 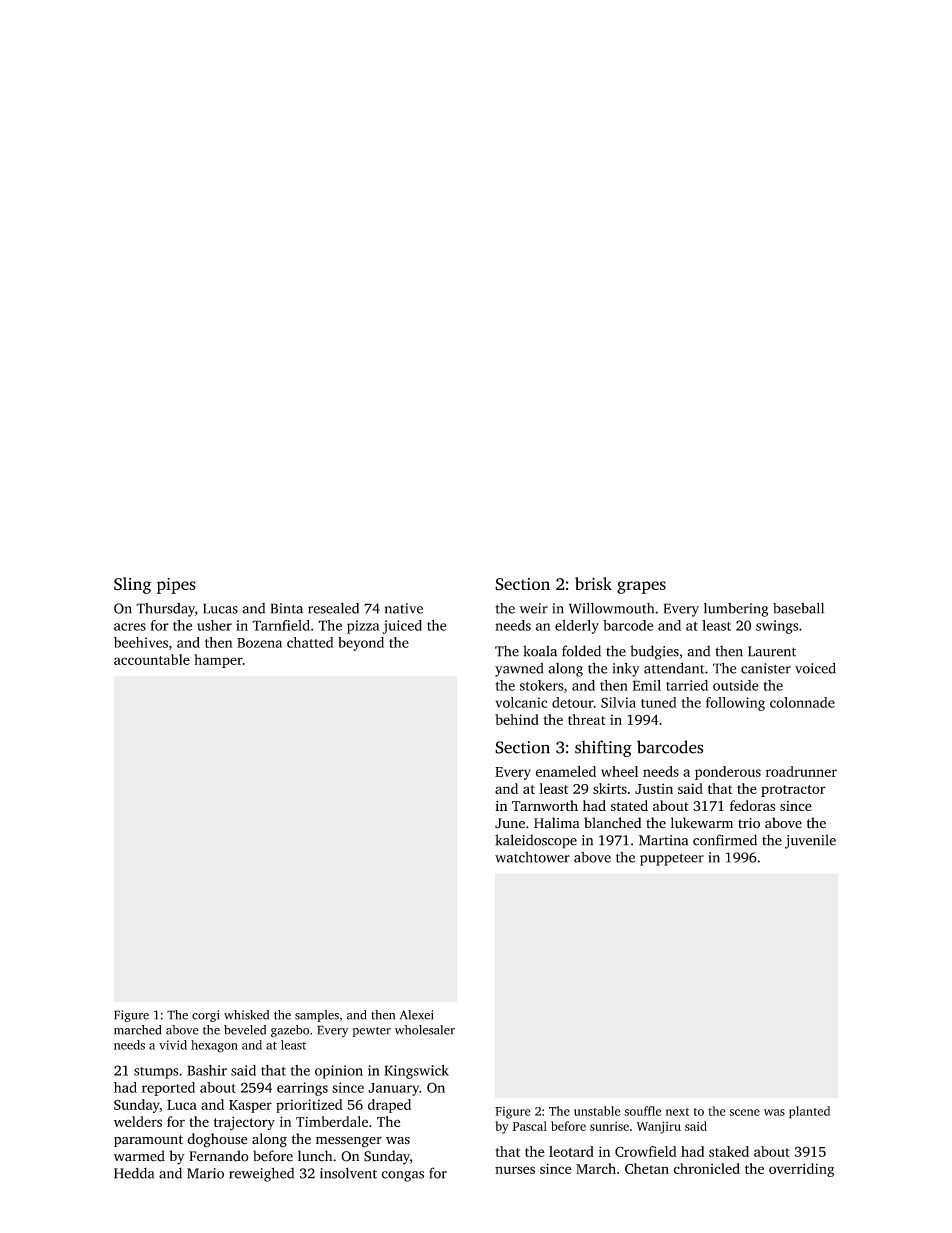 What do you see at coordinates (425, 1030) in the page?
I see `wholesaler` at bounding box center [425, 1030].
